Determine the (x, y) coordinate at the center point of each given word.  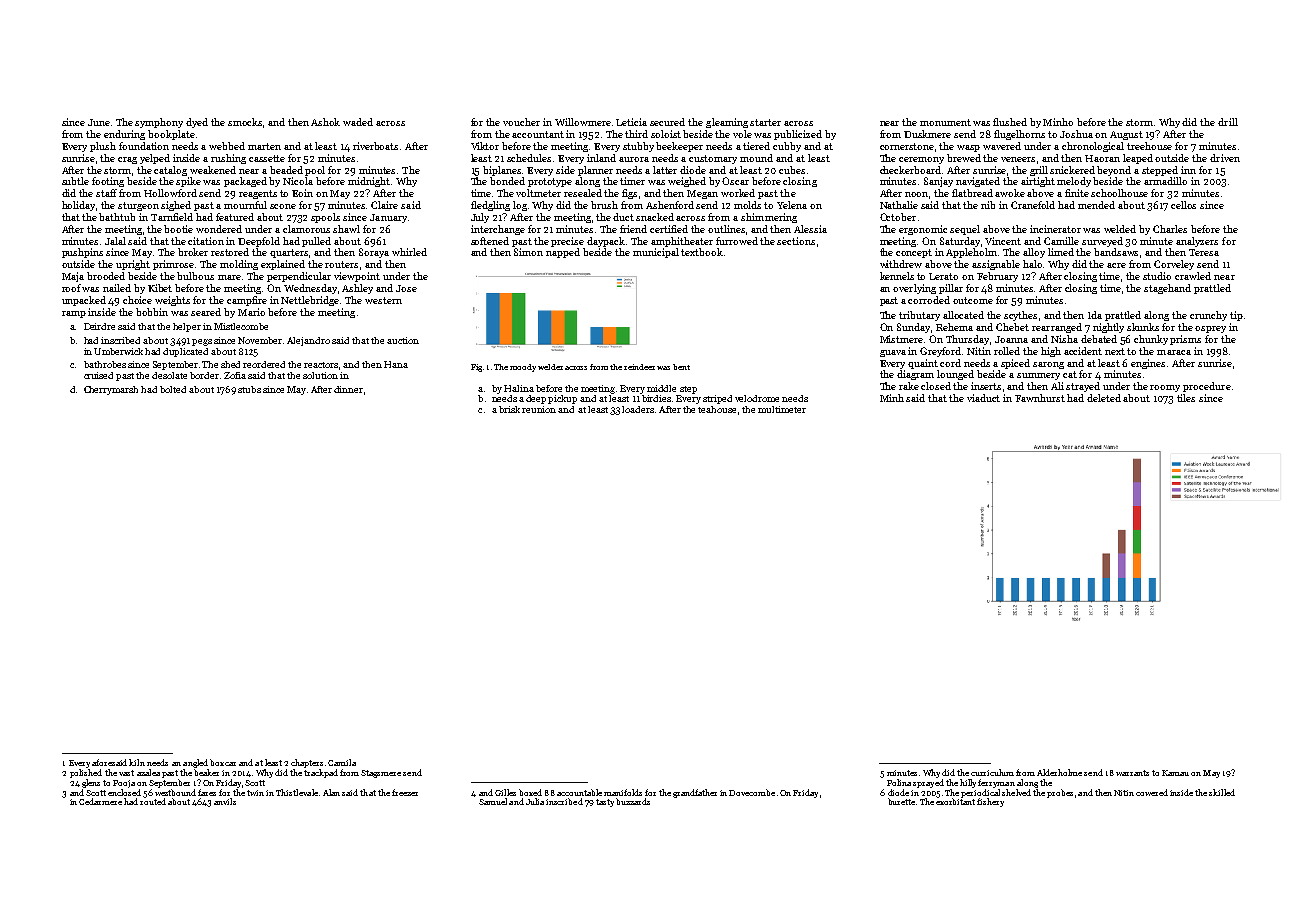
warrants (1132, 773)
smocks (245, 122)
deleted (1104, 398)
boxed (530, 792)
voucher (521, 122)
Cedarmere (100, 801)
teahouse (717, 409)
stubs (249, 389)
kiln (137, 762)
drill (1228, 122)
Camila (342, 762)
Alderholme (1059, 772)
